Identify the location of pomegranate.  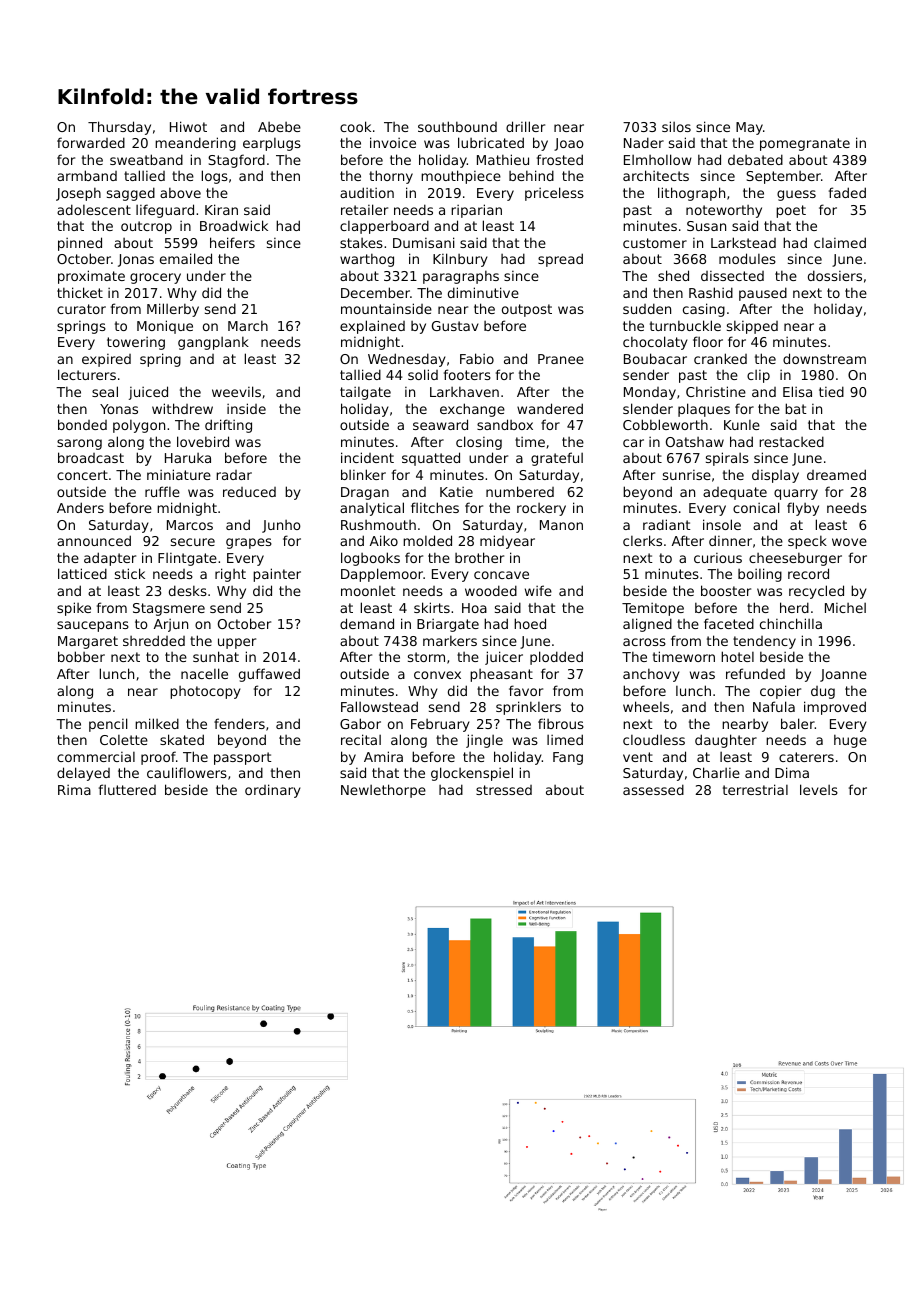
(805, 144).
